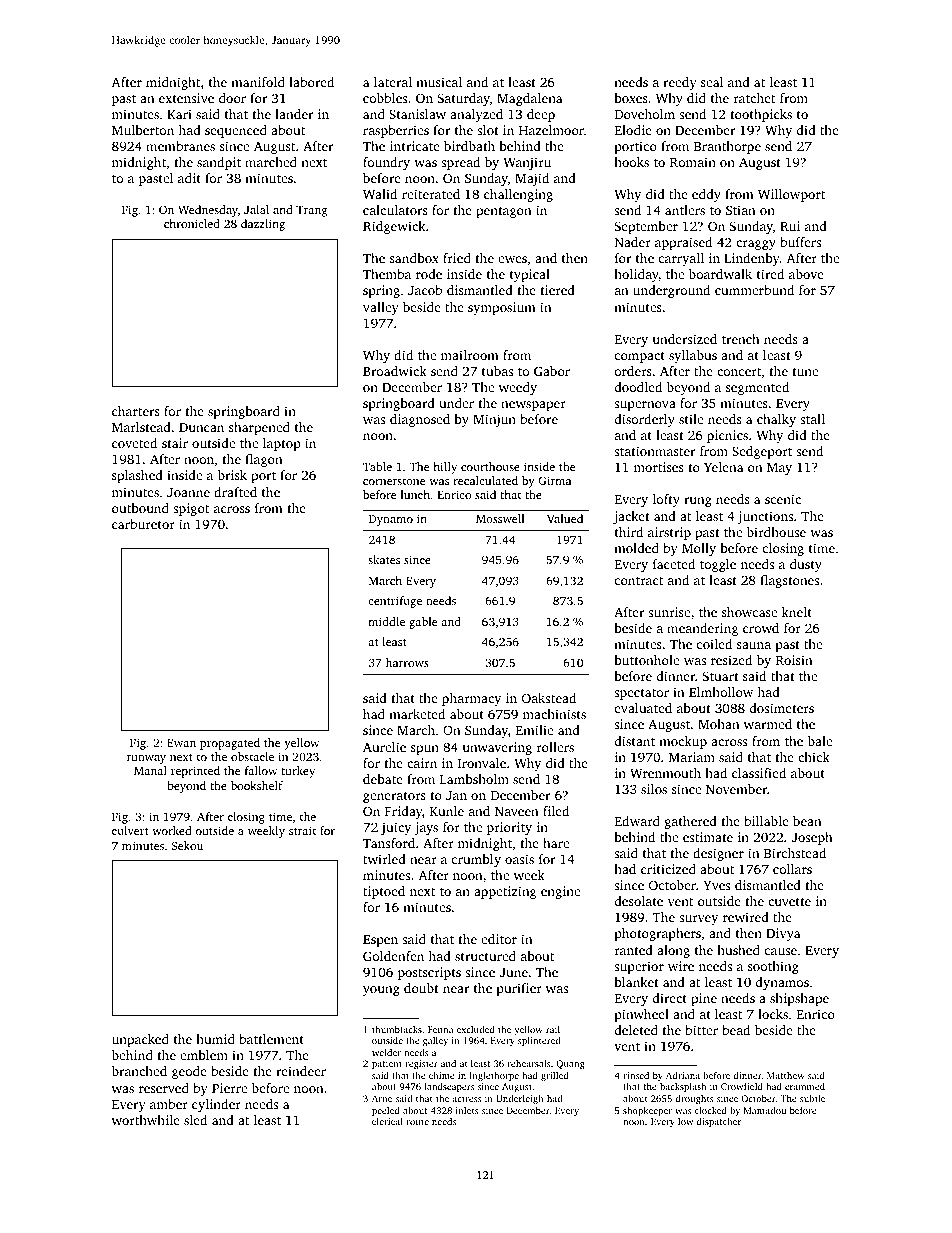  I want to click on valley, so click(381, 308).
